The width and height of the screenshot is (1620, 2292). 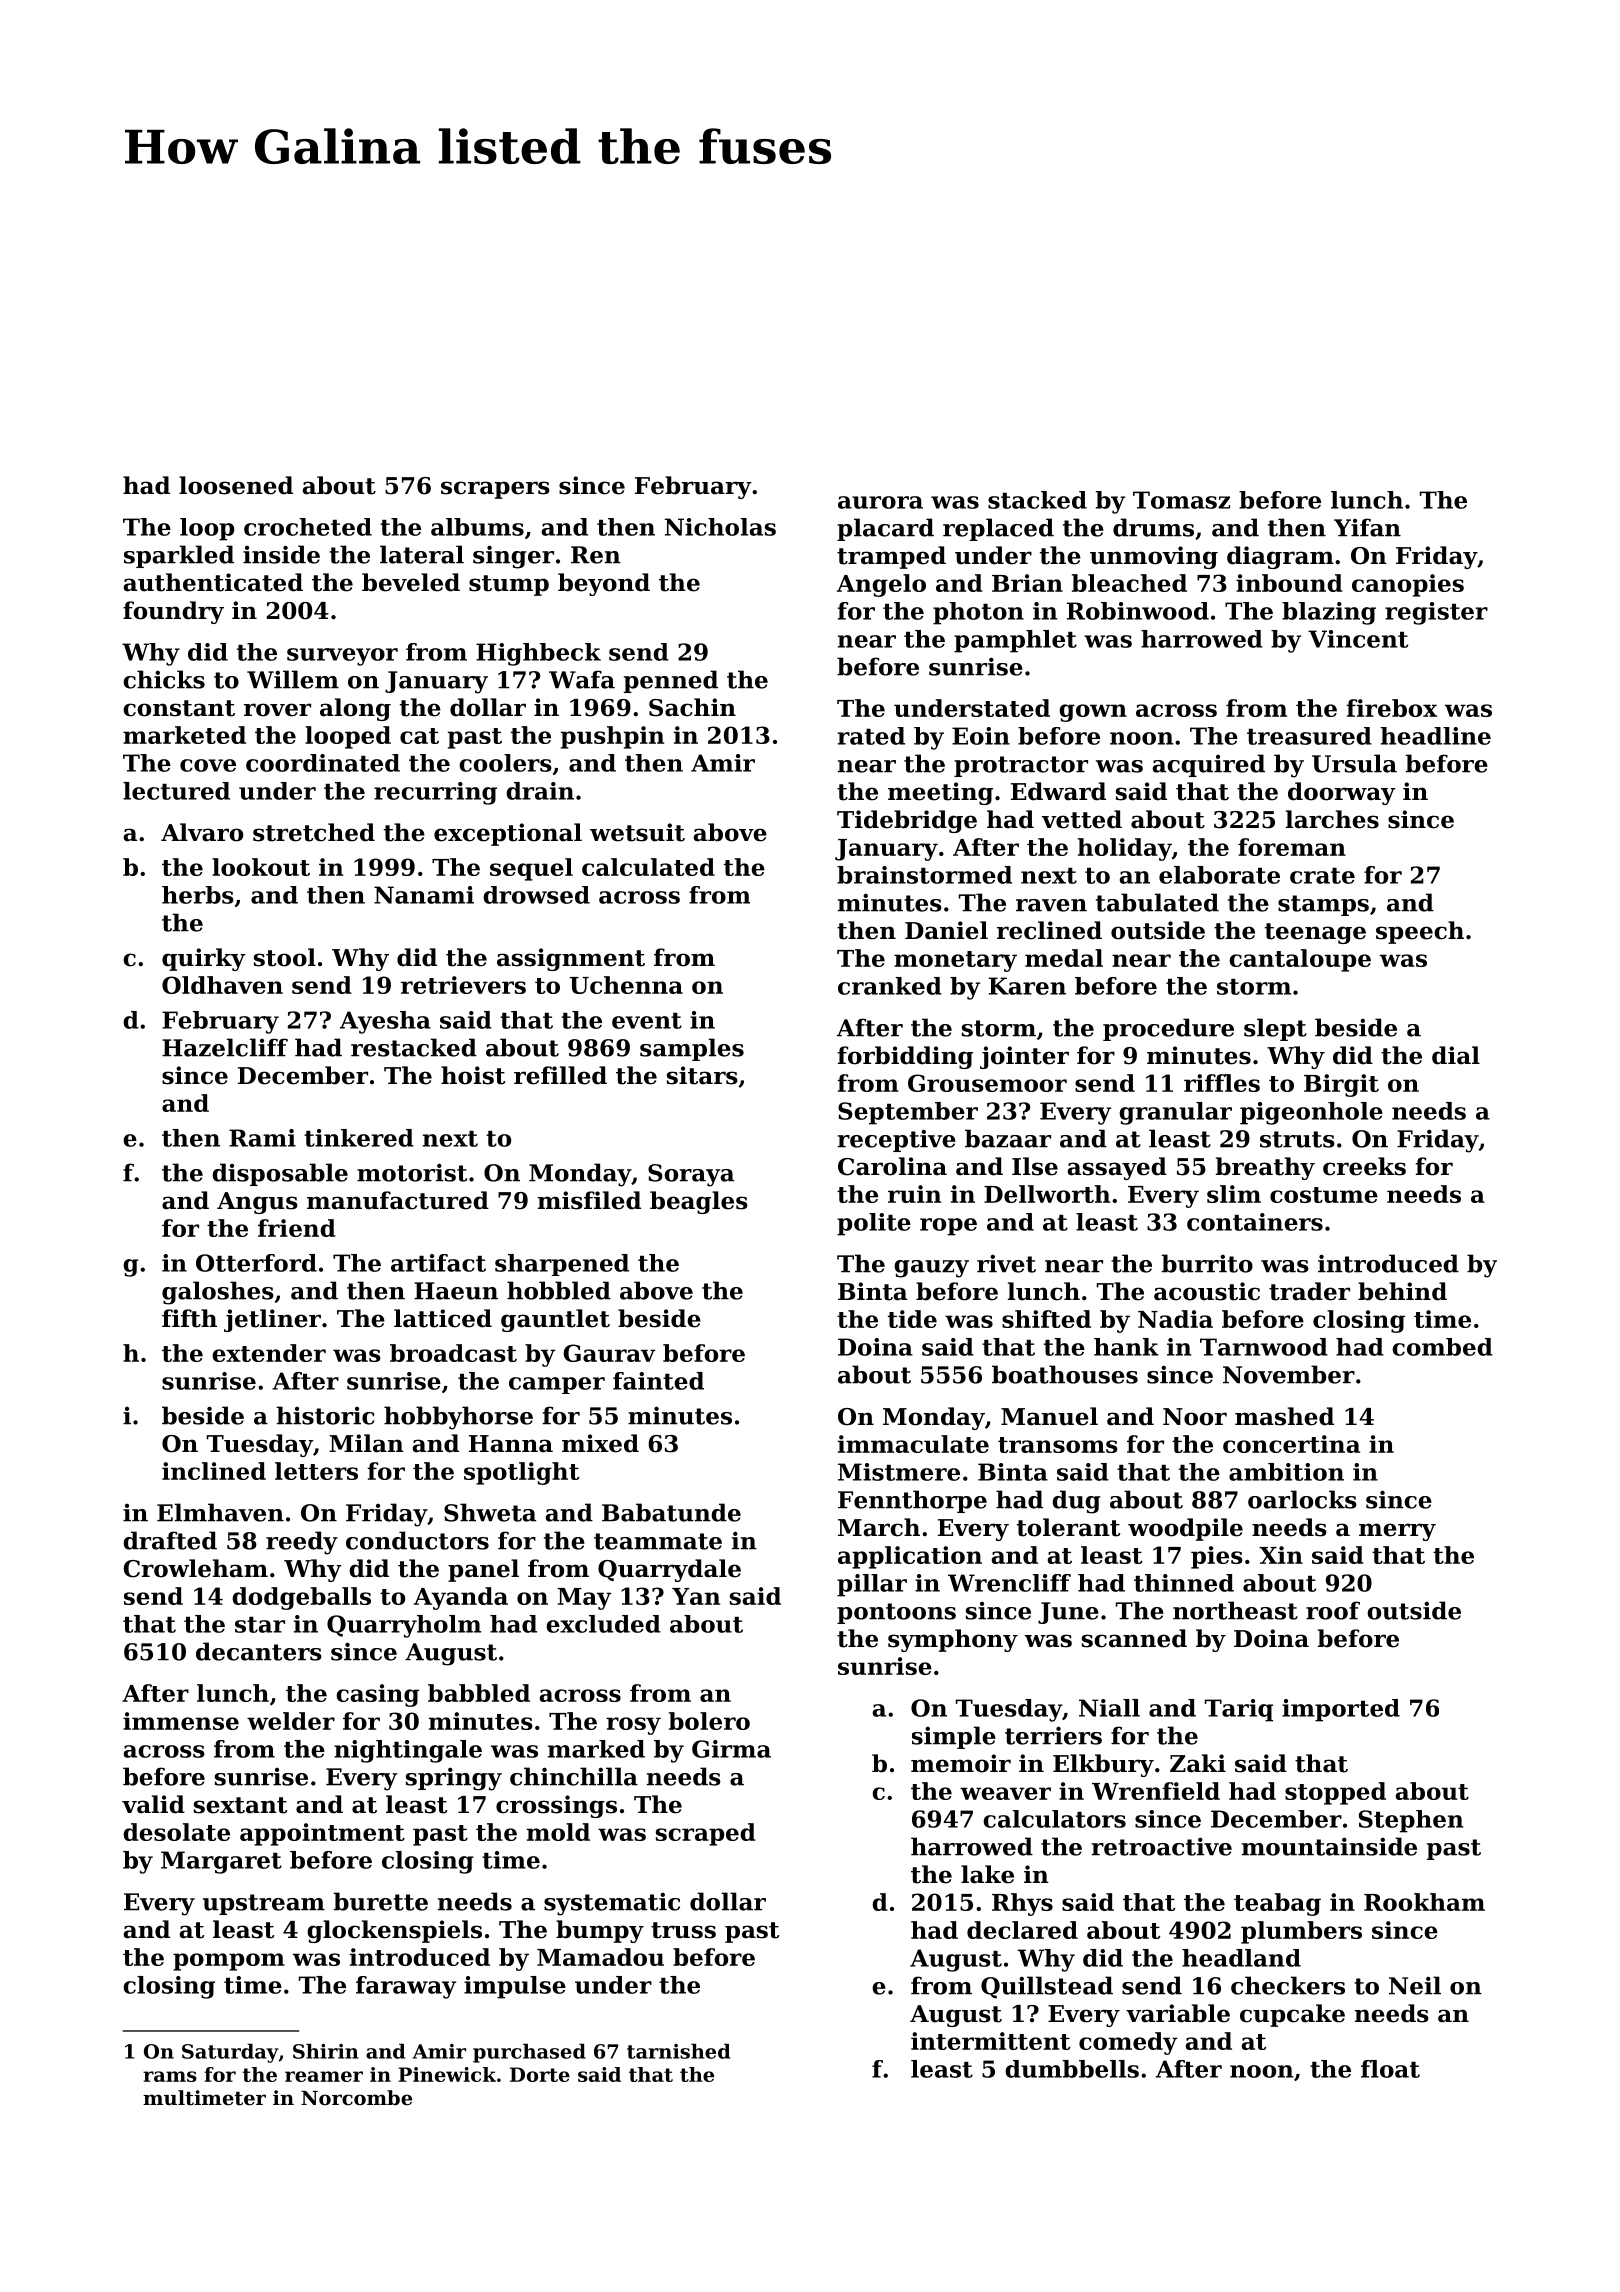 What do you see at coordinates (342, 657) in the screenshot?
I see `surveyor` at bounding box center [342, 657].
